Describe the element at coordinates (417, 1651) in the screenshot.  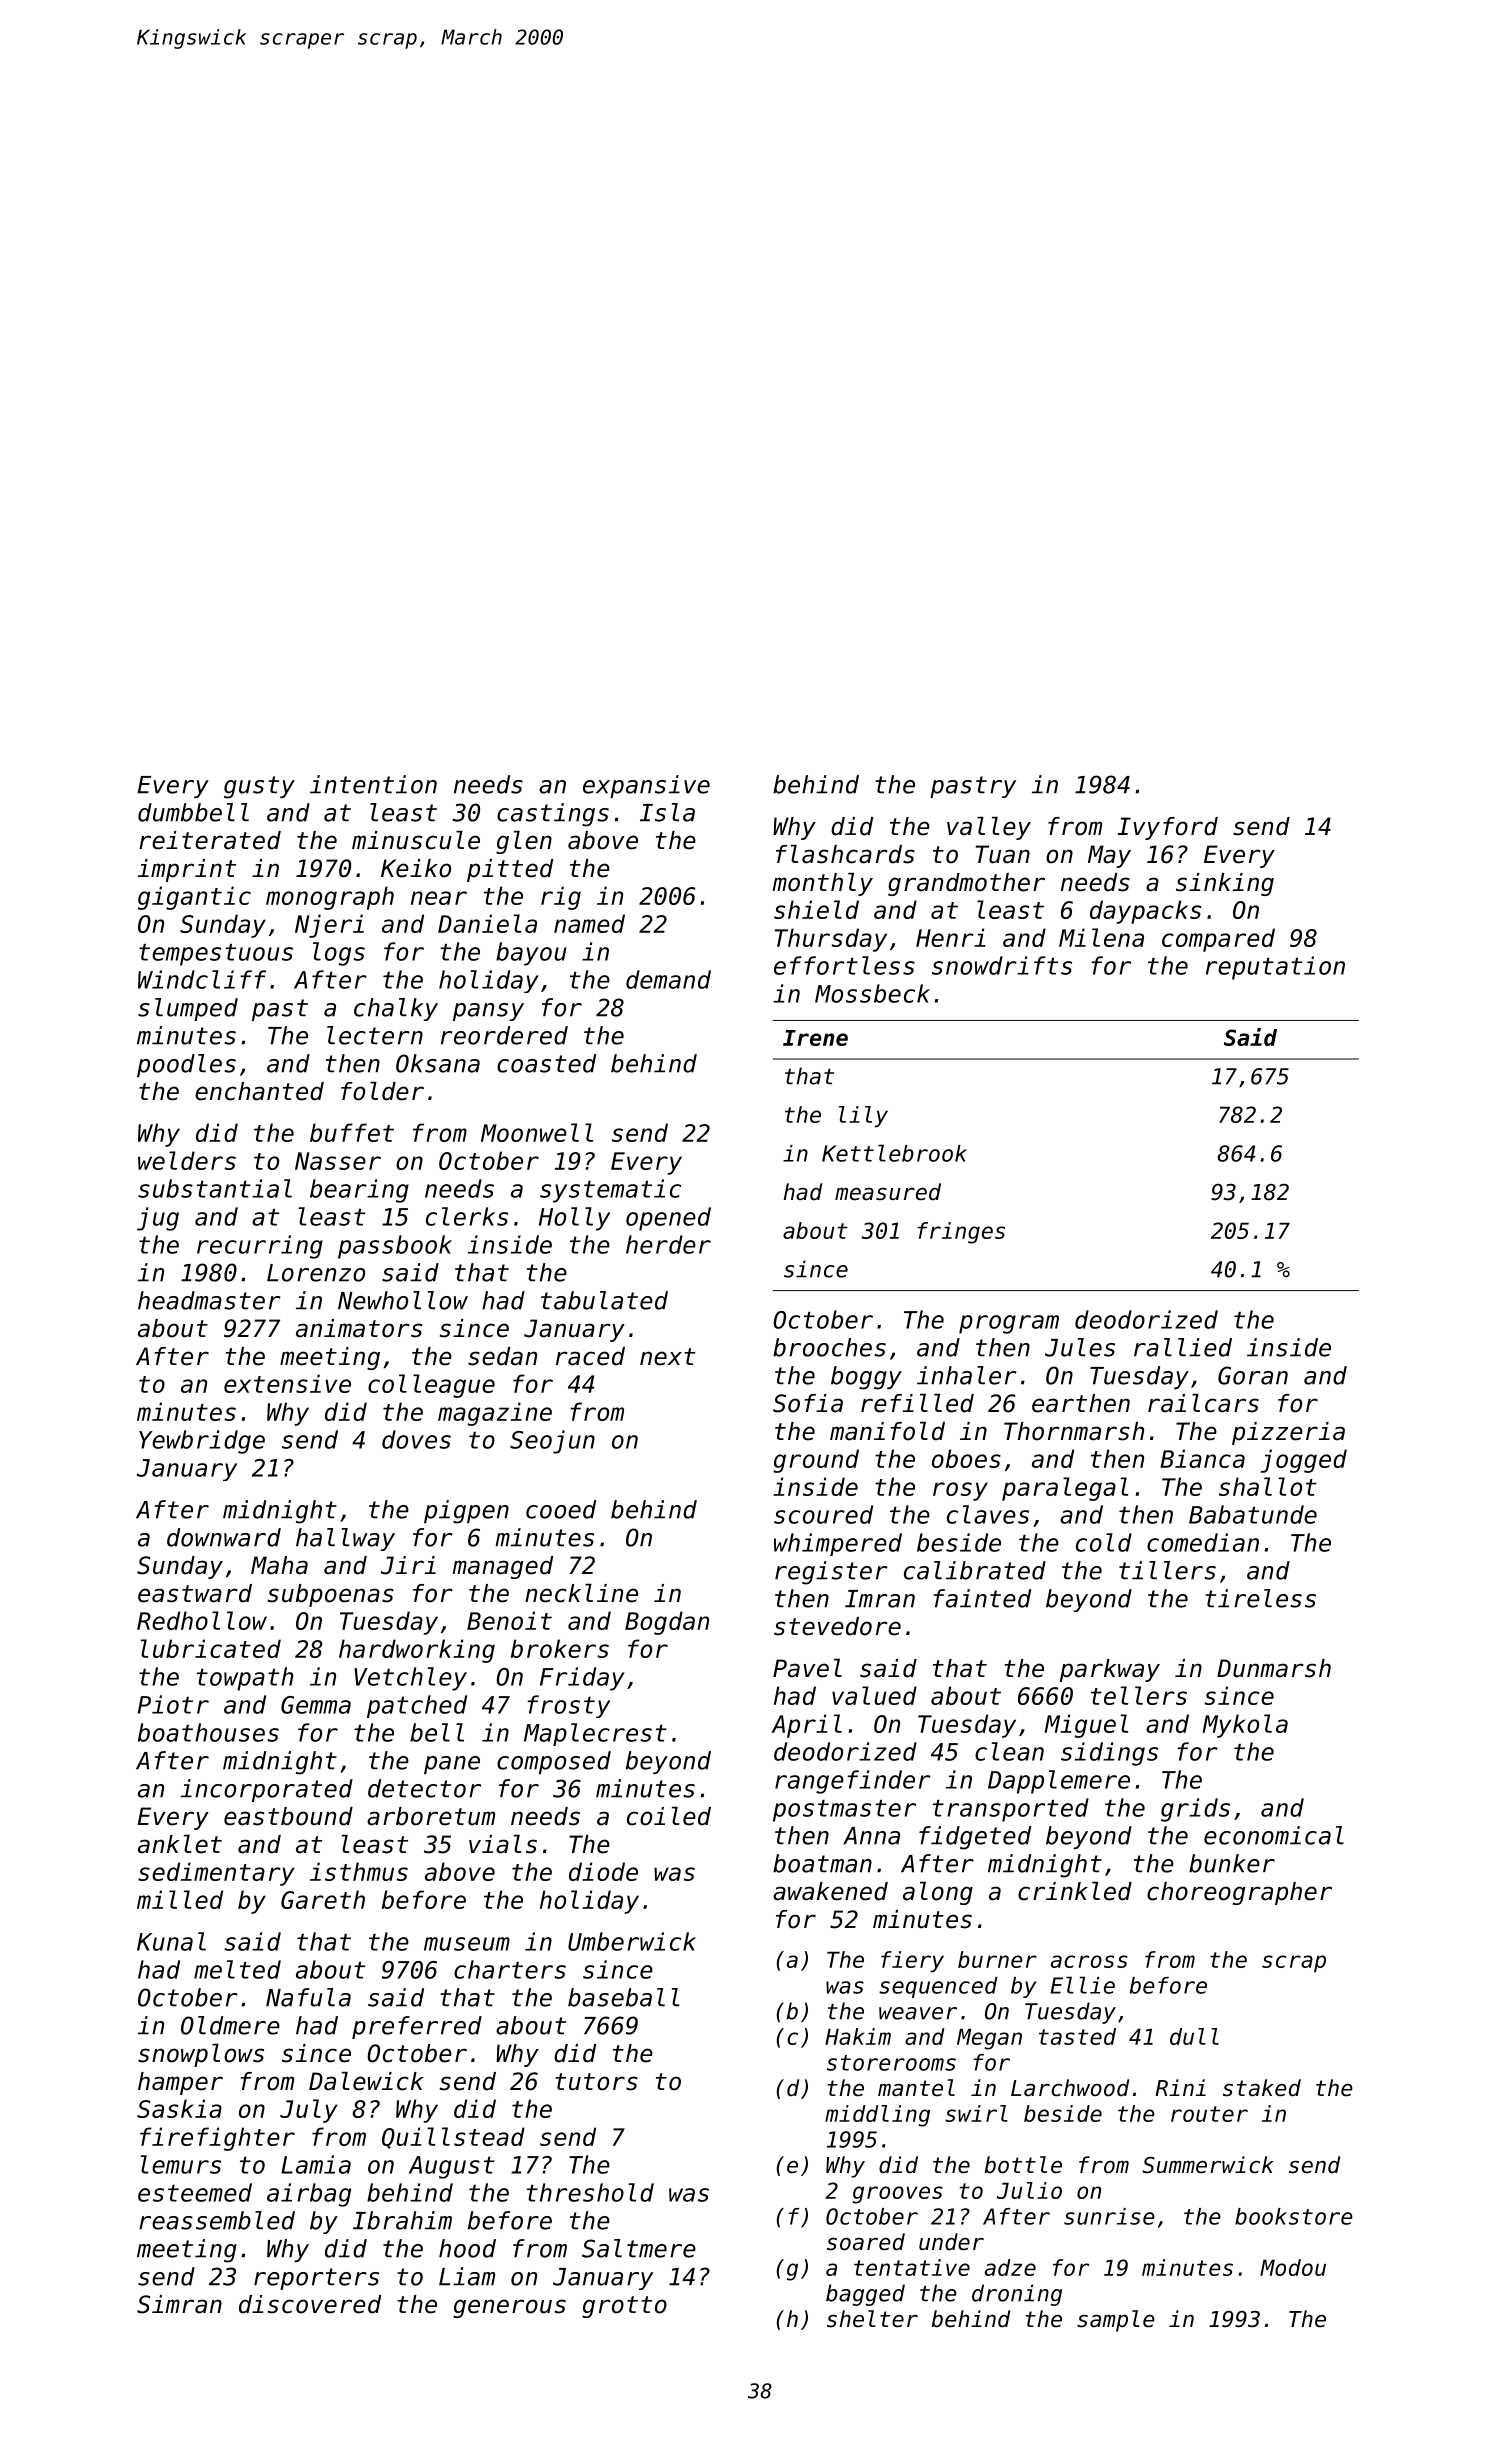
I see `hardworking` at that location.
